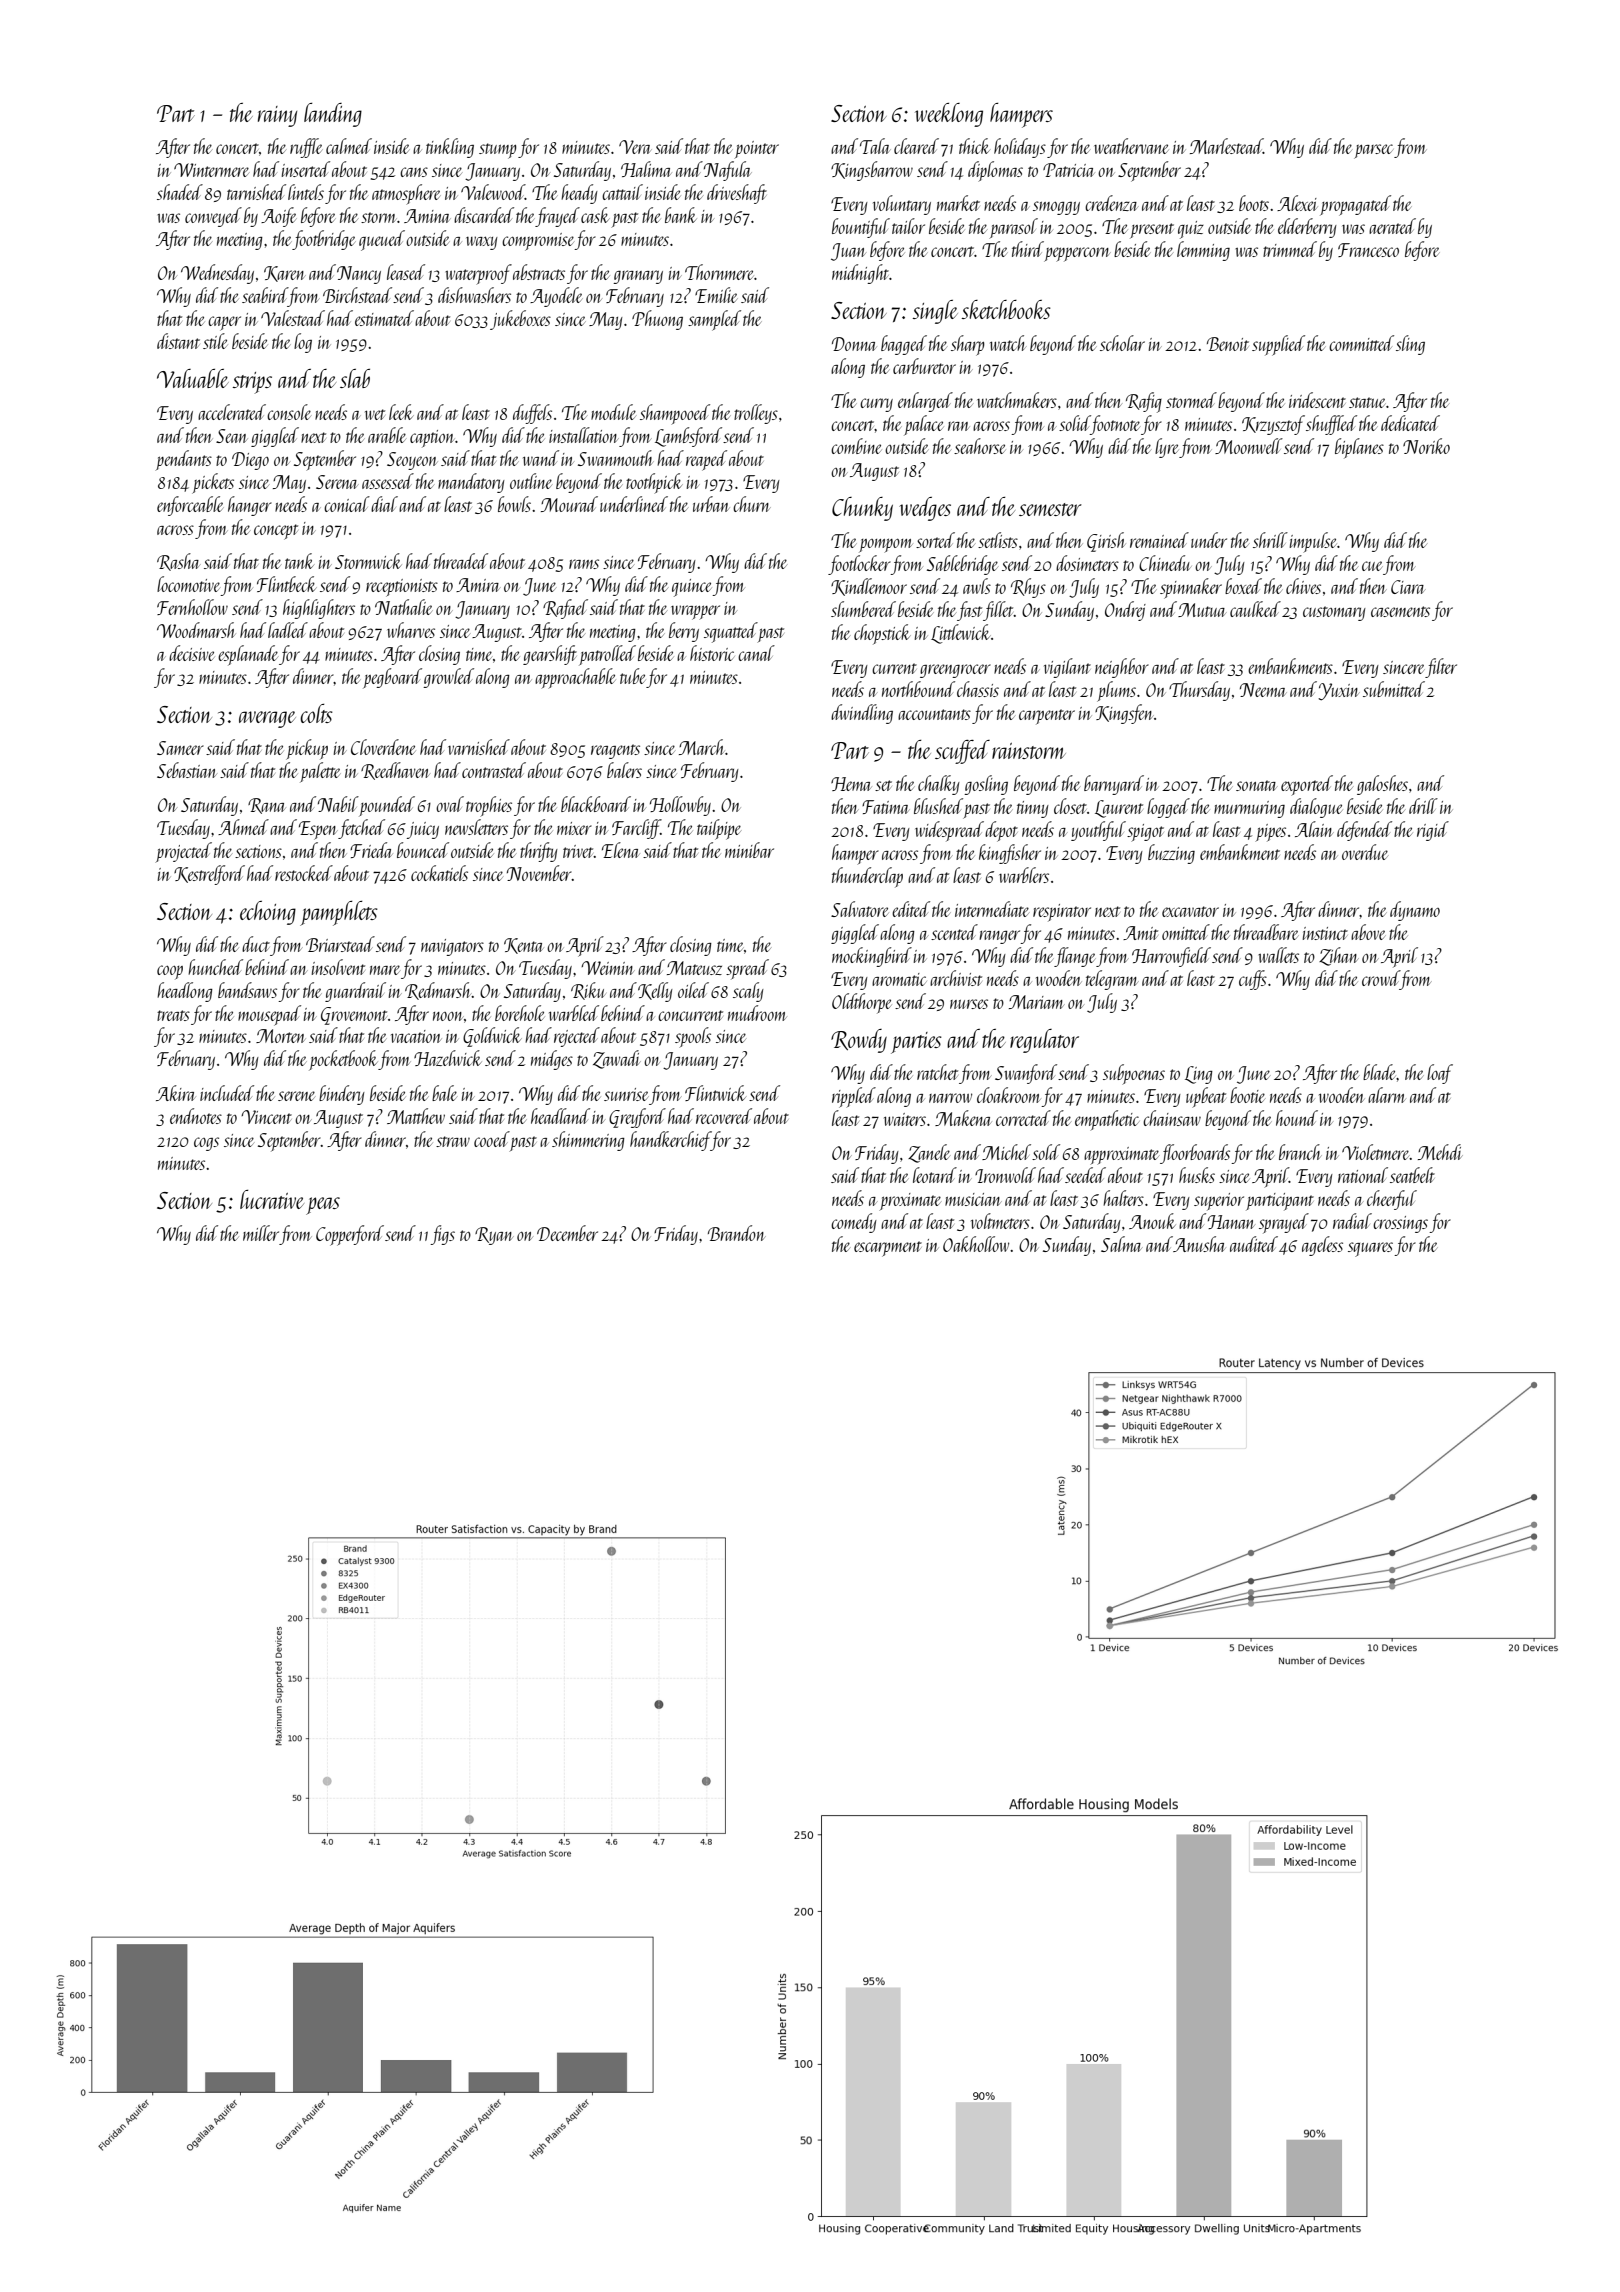 The height and width of the screenshot is (2292, 1620). I want to click on sprayed, so click(1284, 1223).
